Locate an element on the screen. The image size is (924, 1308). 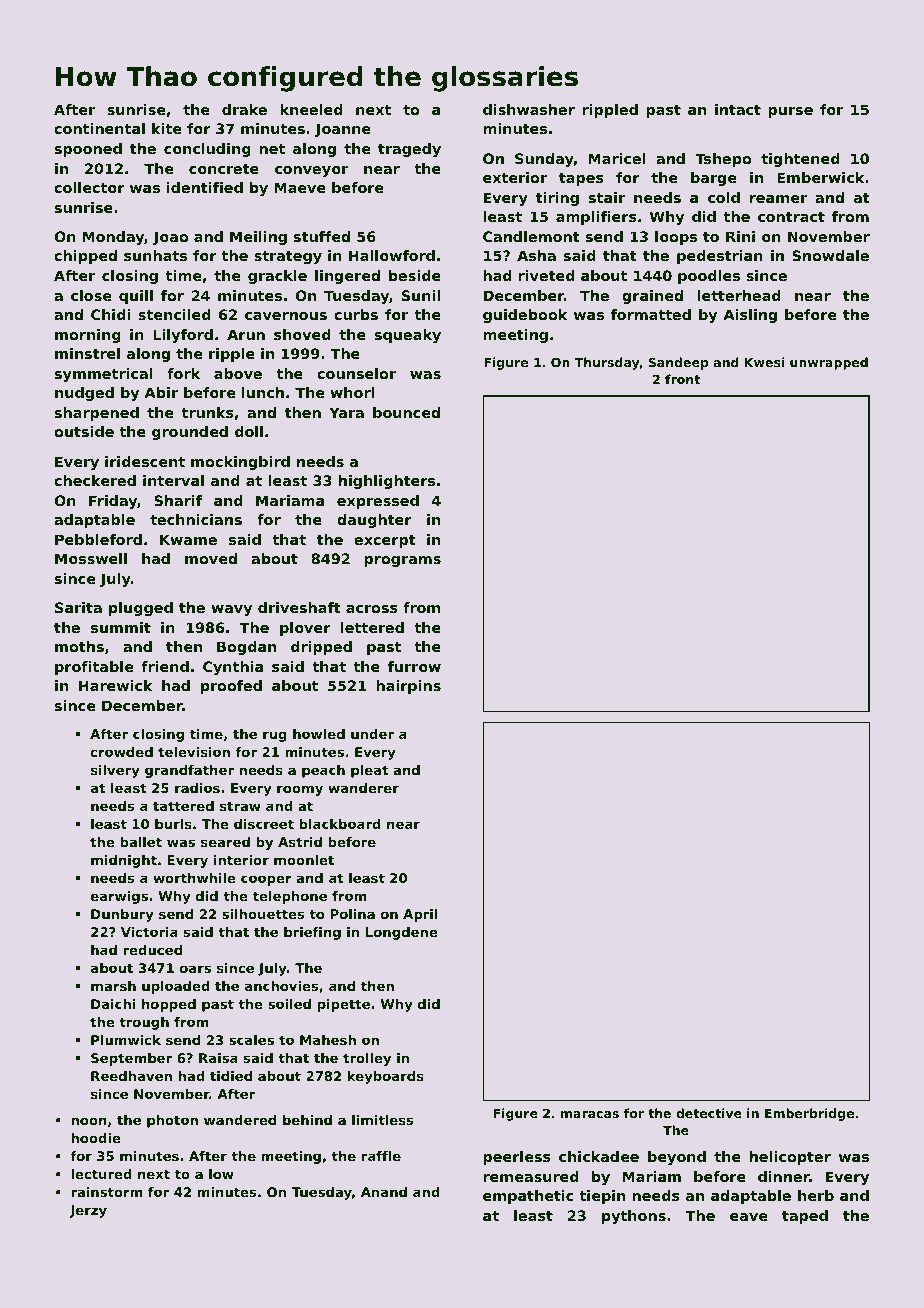
pleat is located at coordinates (370, 771).
